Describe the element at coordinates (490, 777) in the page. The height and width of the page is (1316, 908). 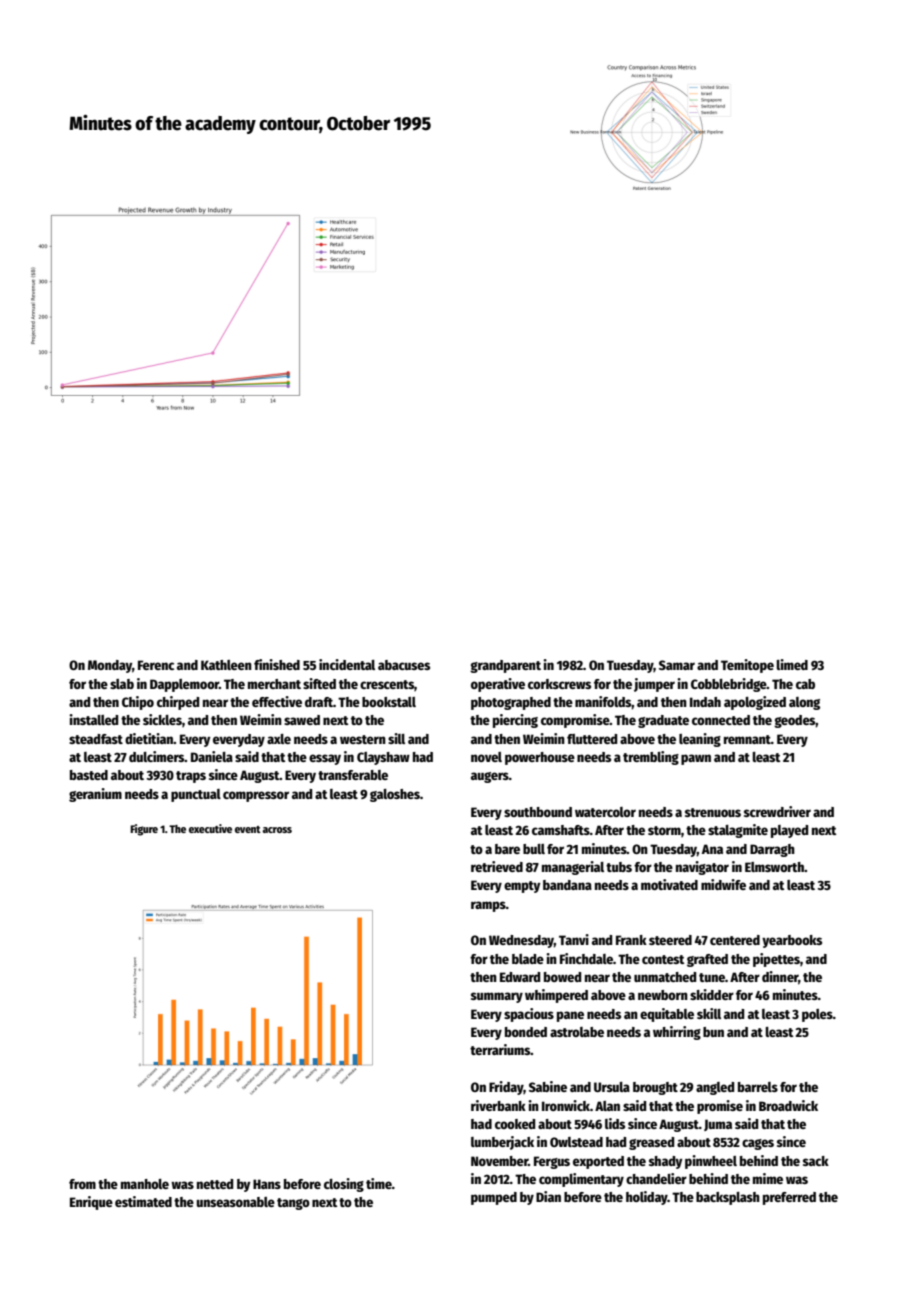
I see `augers` at that location.
